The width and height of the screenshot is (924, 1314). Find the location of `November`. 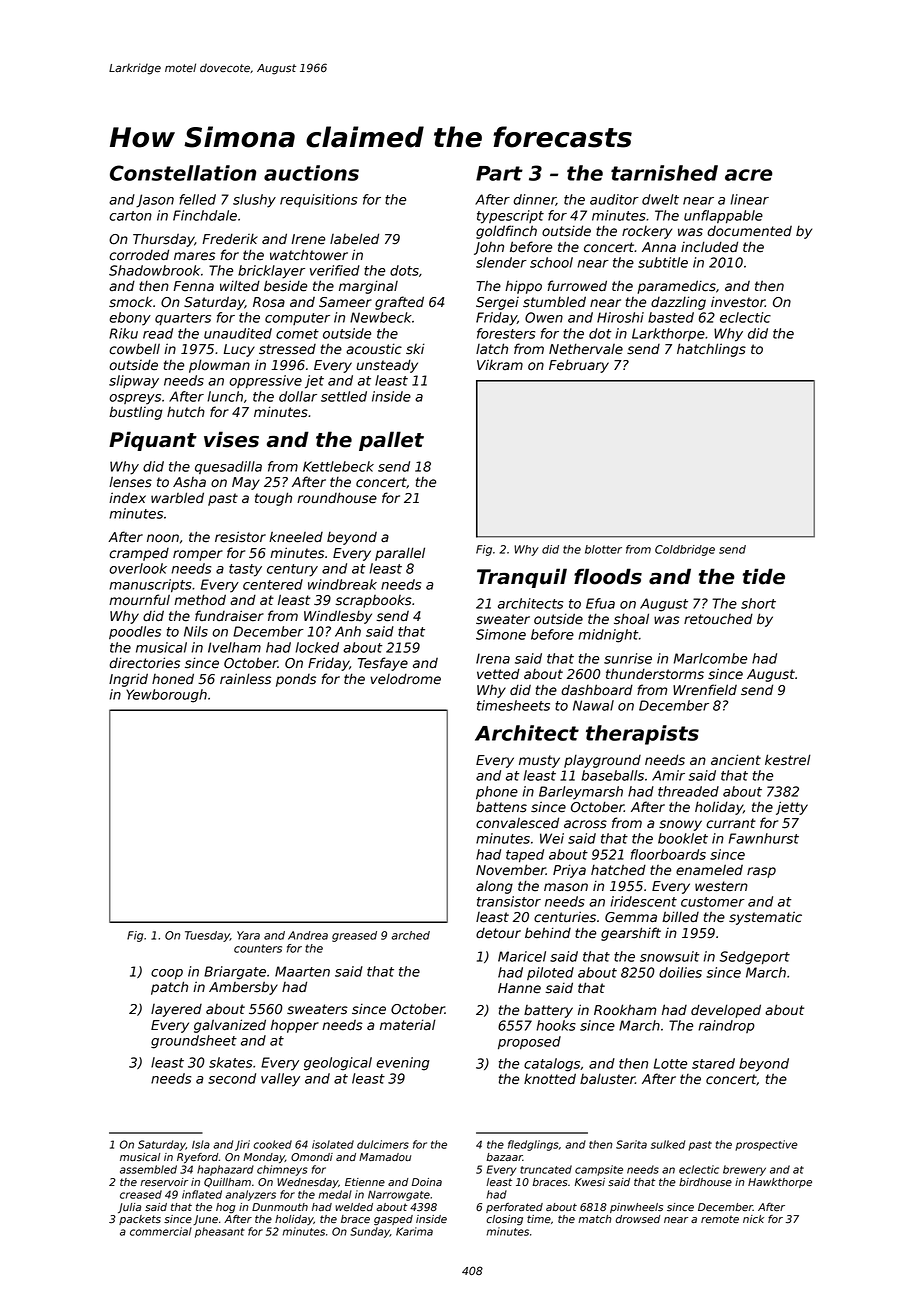

November is located at coordinates (511, 870).
